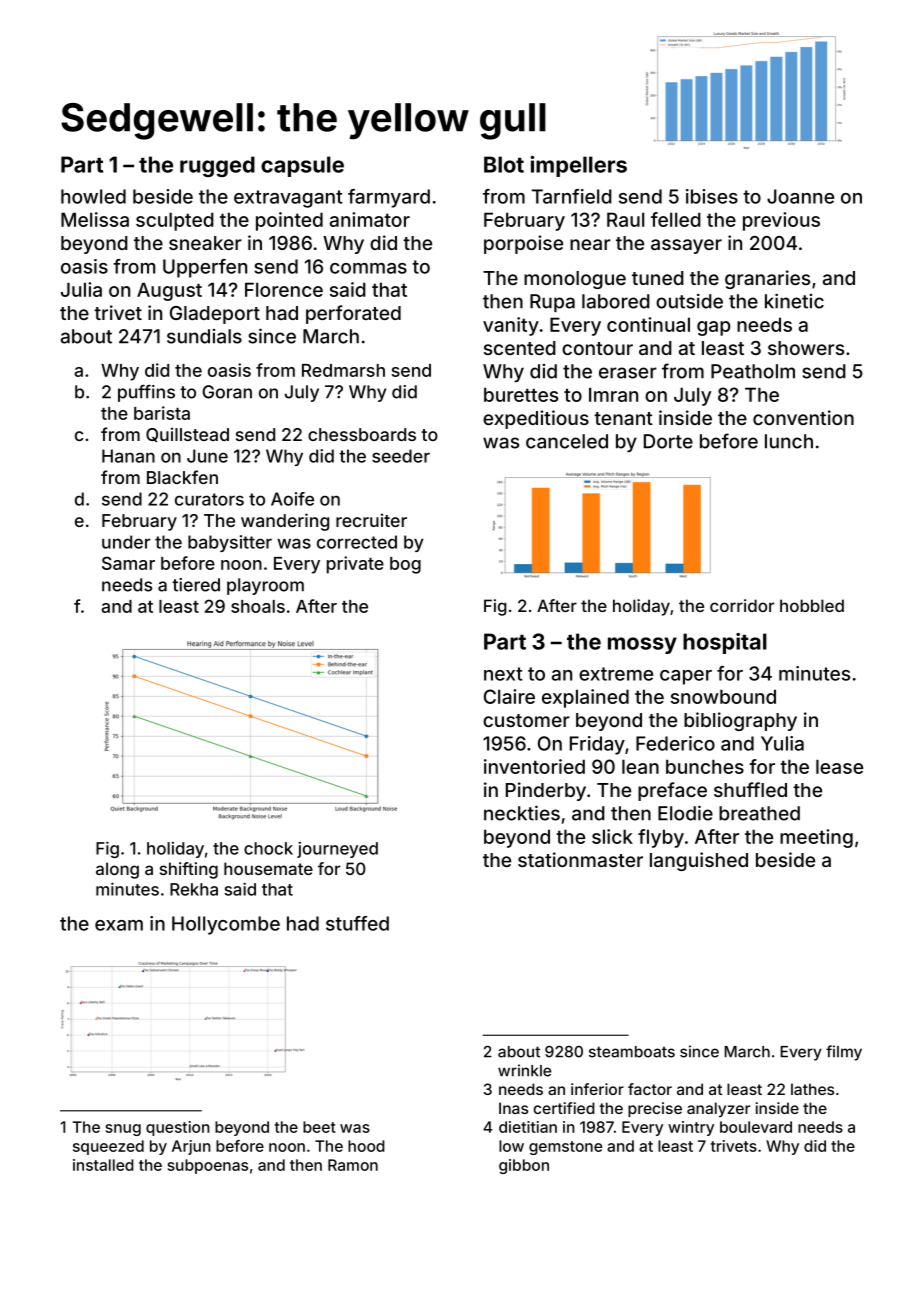 The height and width of the document is (1311, 924). I want to click on shoals, so click(258, 606).
